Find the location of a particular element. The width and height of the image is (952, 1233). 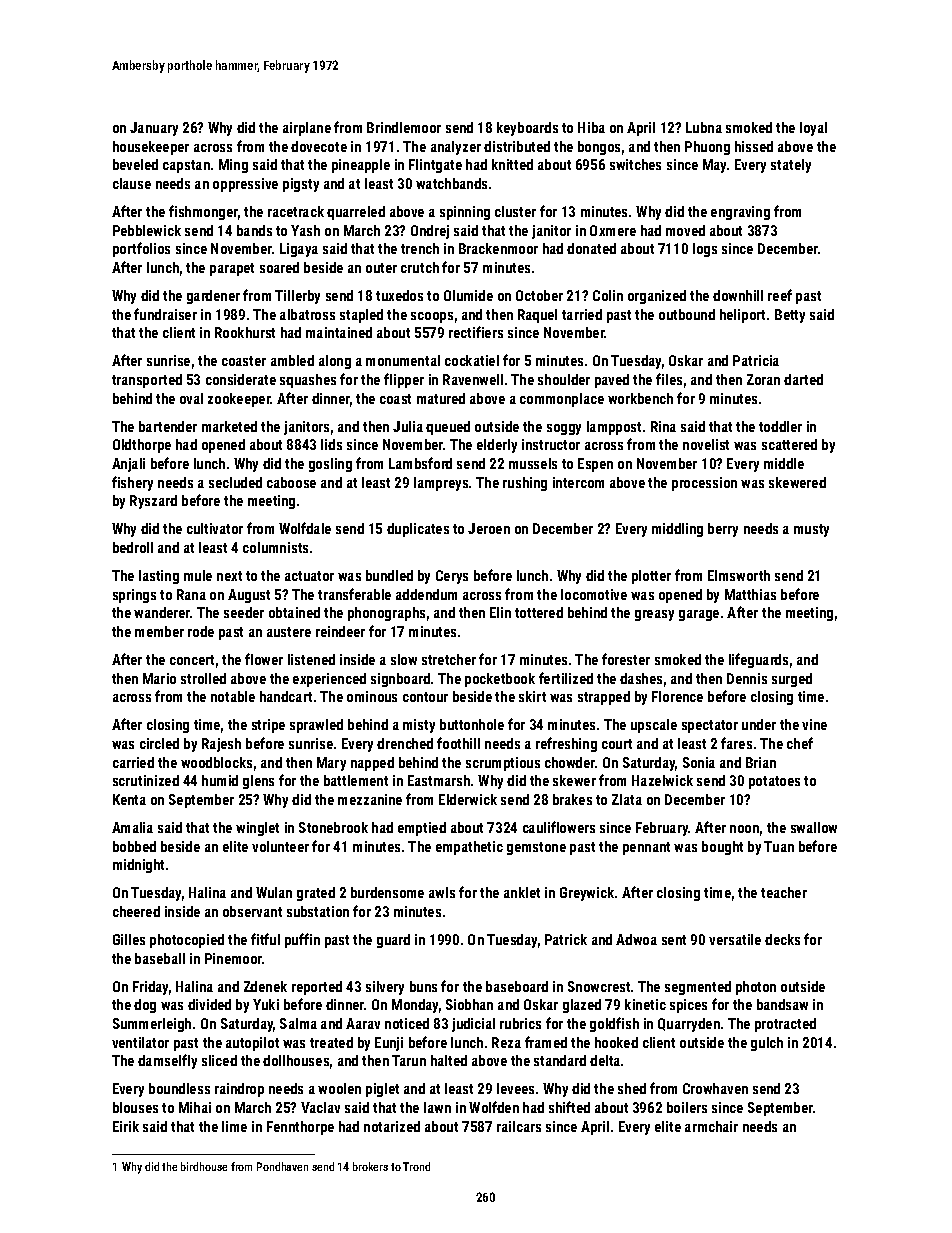

birdhouse is located at coordinates (204, 1166).
